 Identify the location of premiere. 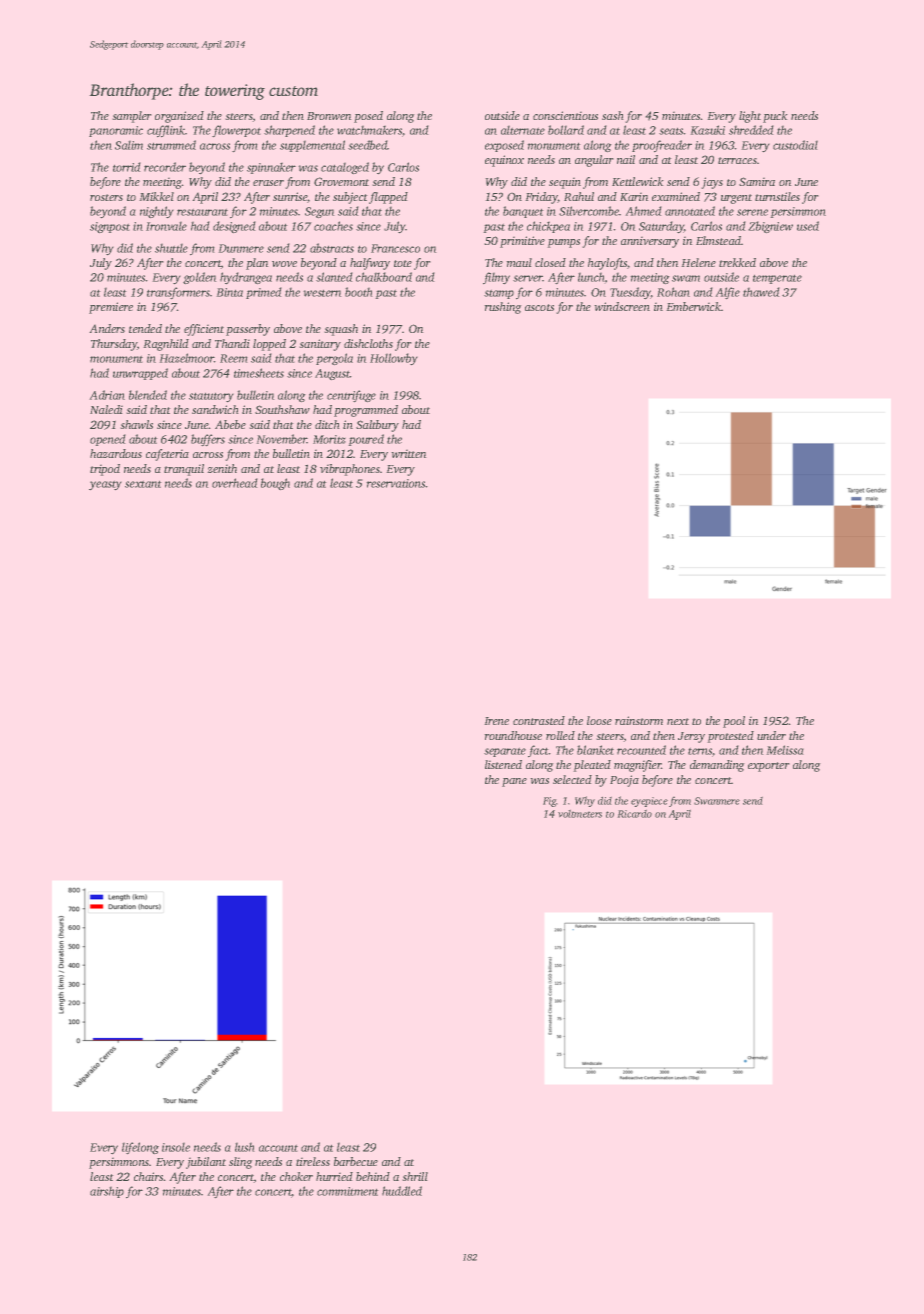
(111, 308).
